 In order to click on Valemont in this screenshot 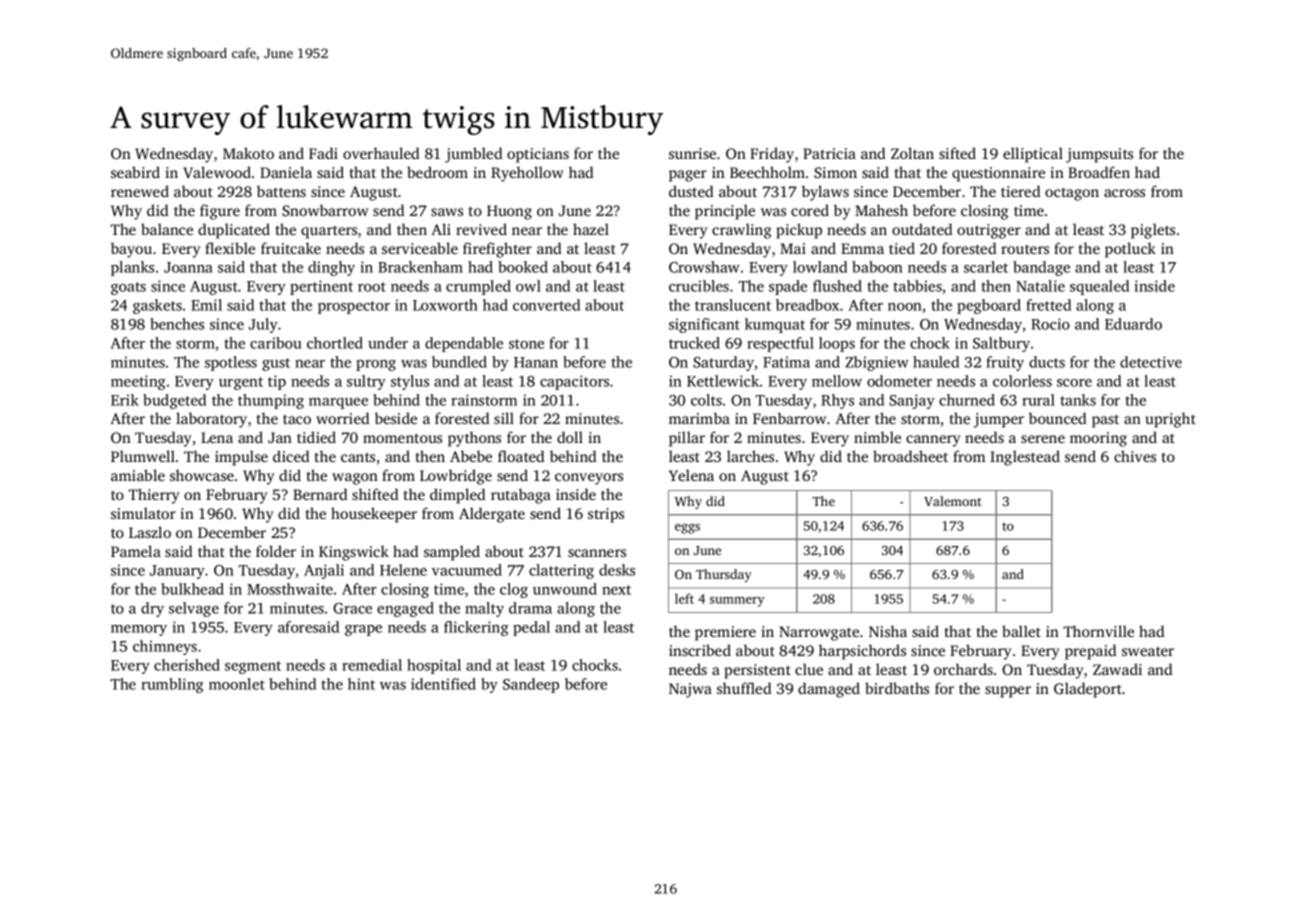, I will do `click(953, 501)`.
